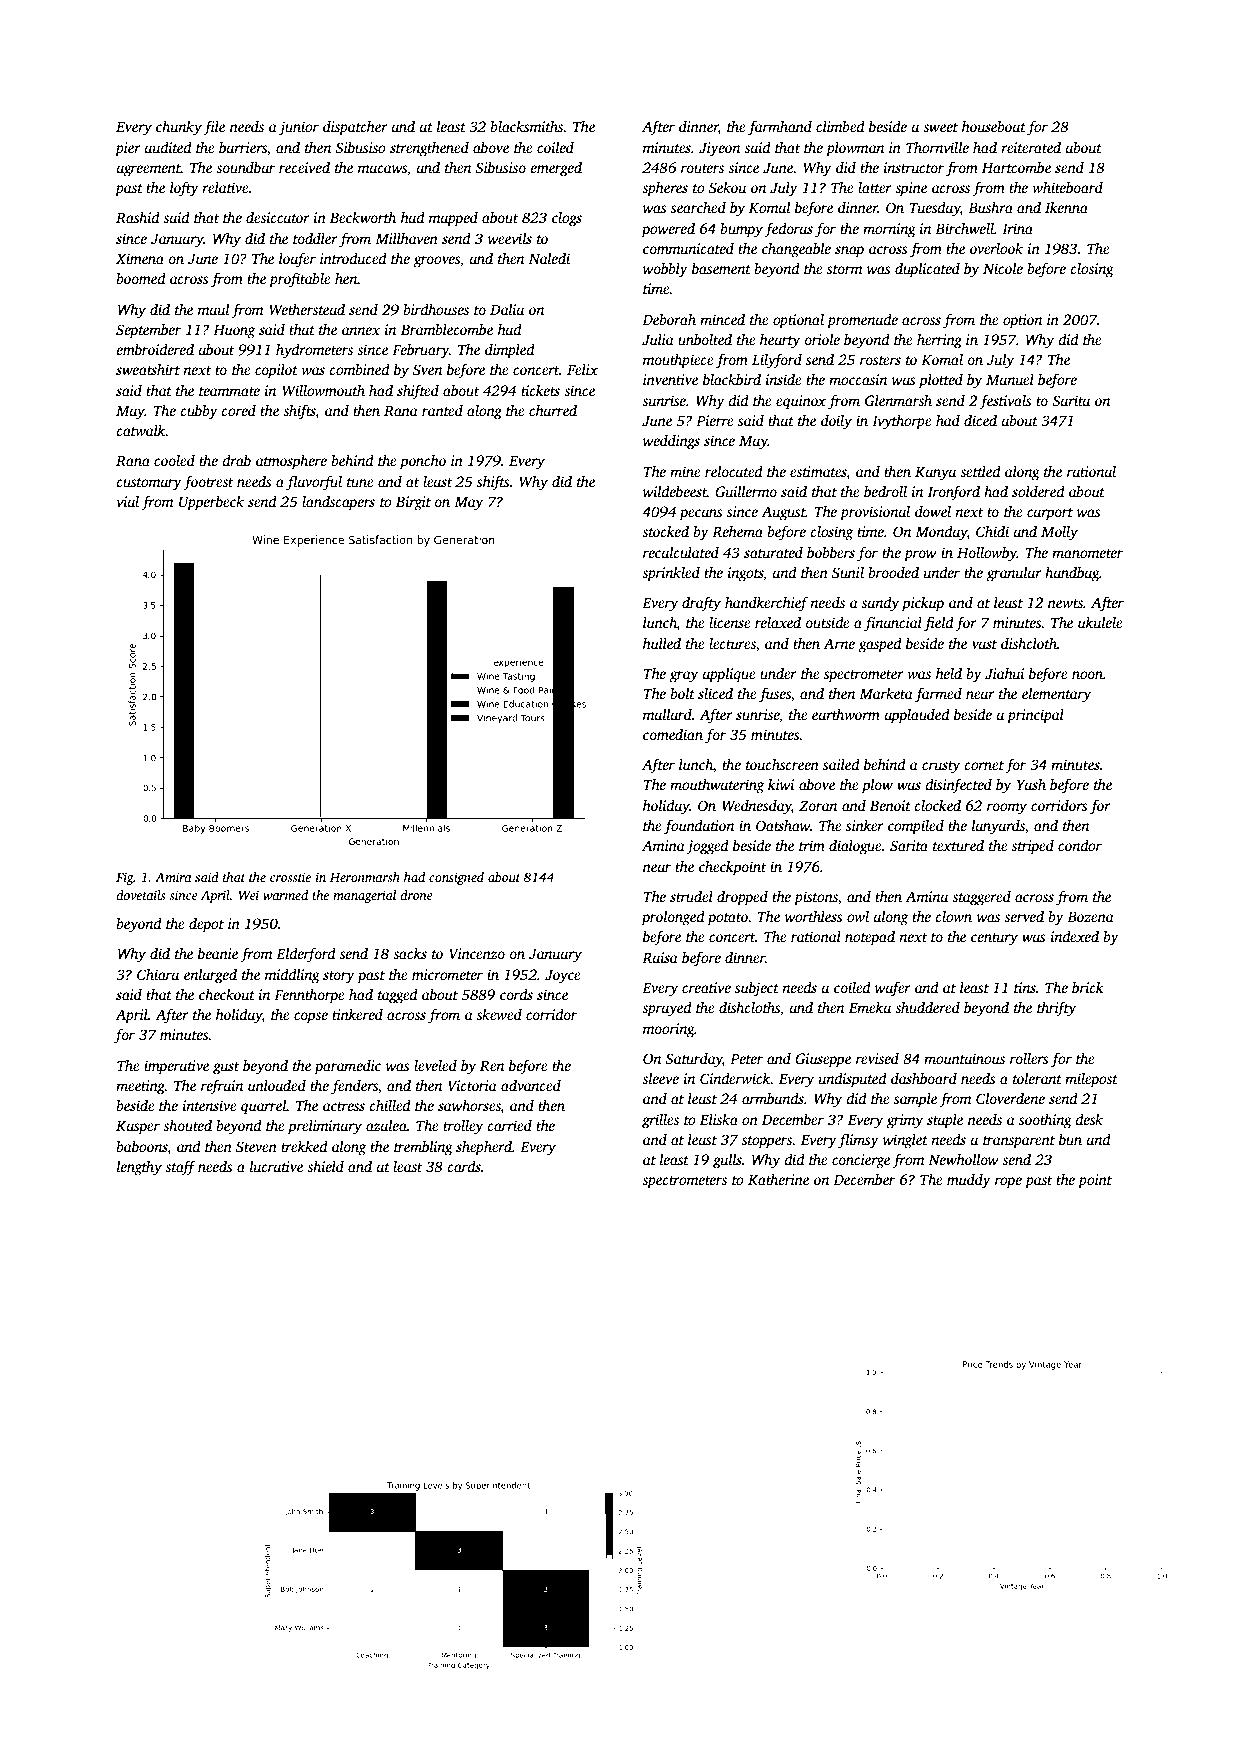  I want to click on mouthpiece, so click(678, 361).
